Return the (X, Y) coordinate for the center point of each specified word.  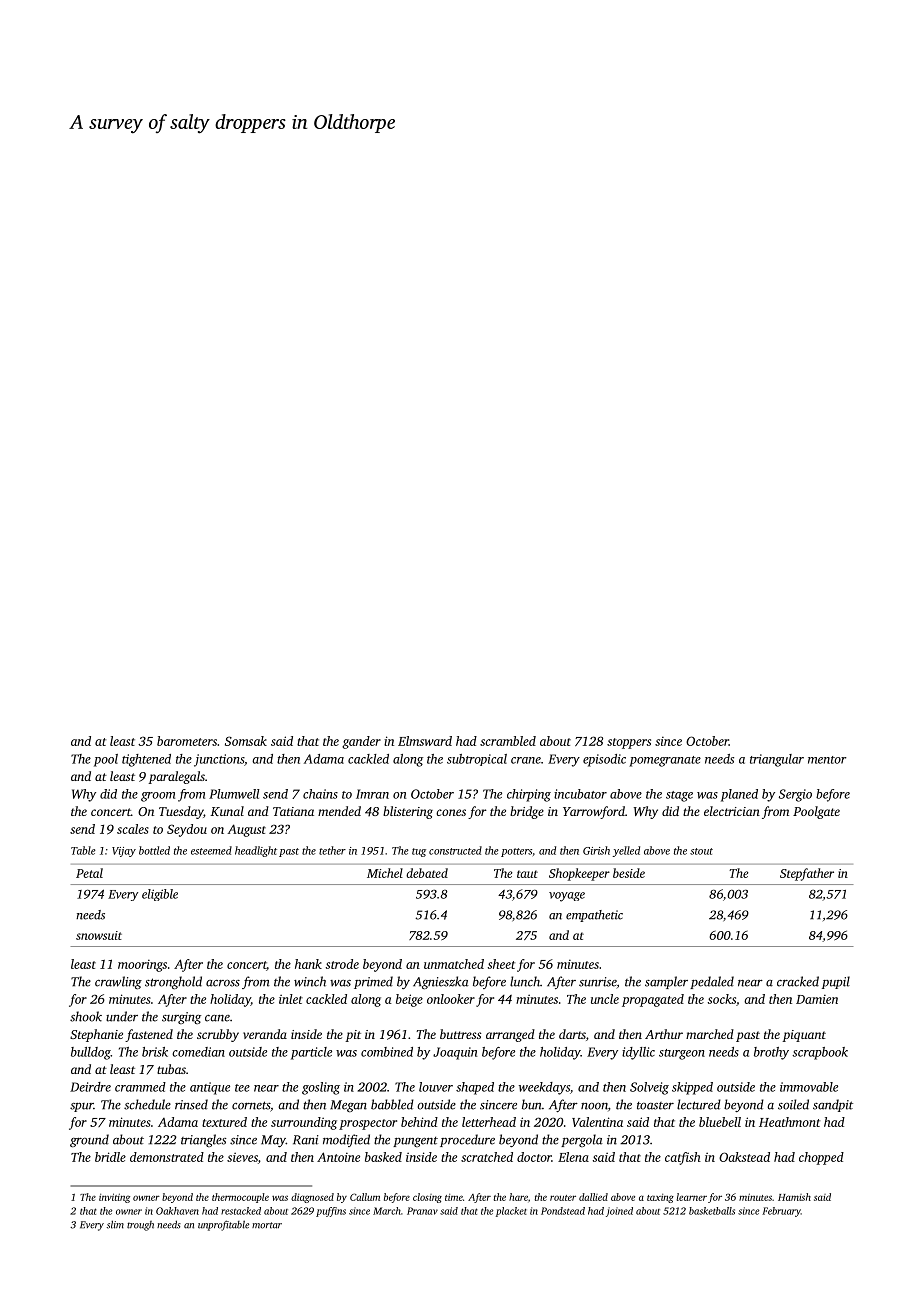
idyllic (638, 1053)
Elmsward (425, 741)
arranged (510, 1035)
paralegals (176, 777)
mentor (827, 760)
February (781, 1212)
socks (722, 999)
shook (86, 1016)
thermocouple (240, 1198)
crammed (140, 1087)
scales (133, 829)
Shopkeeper (579, 874)
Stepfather (807, 874)
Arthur (664, 1034)
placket (511, 1212)
